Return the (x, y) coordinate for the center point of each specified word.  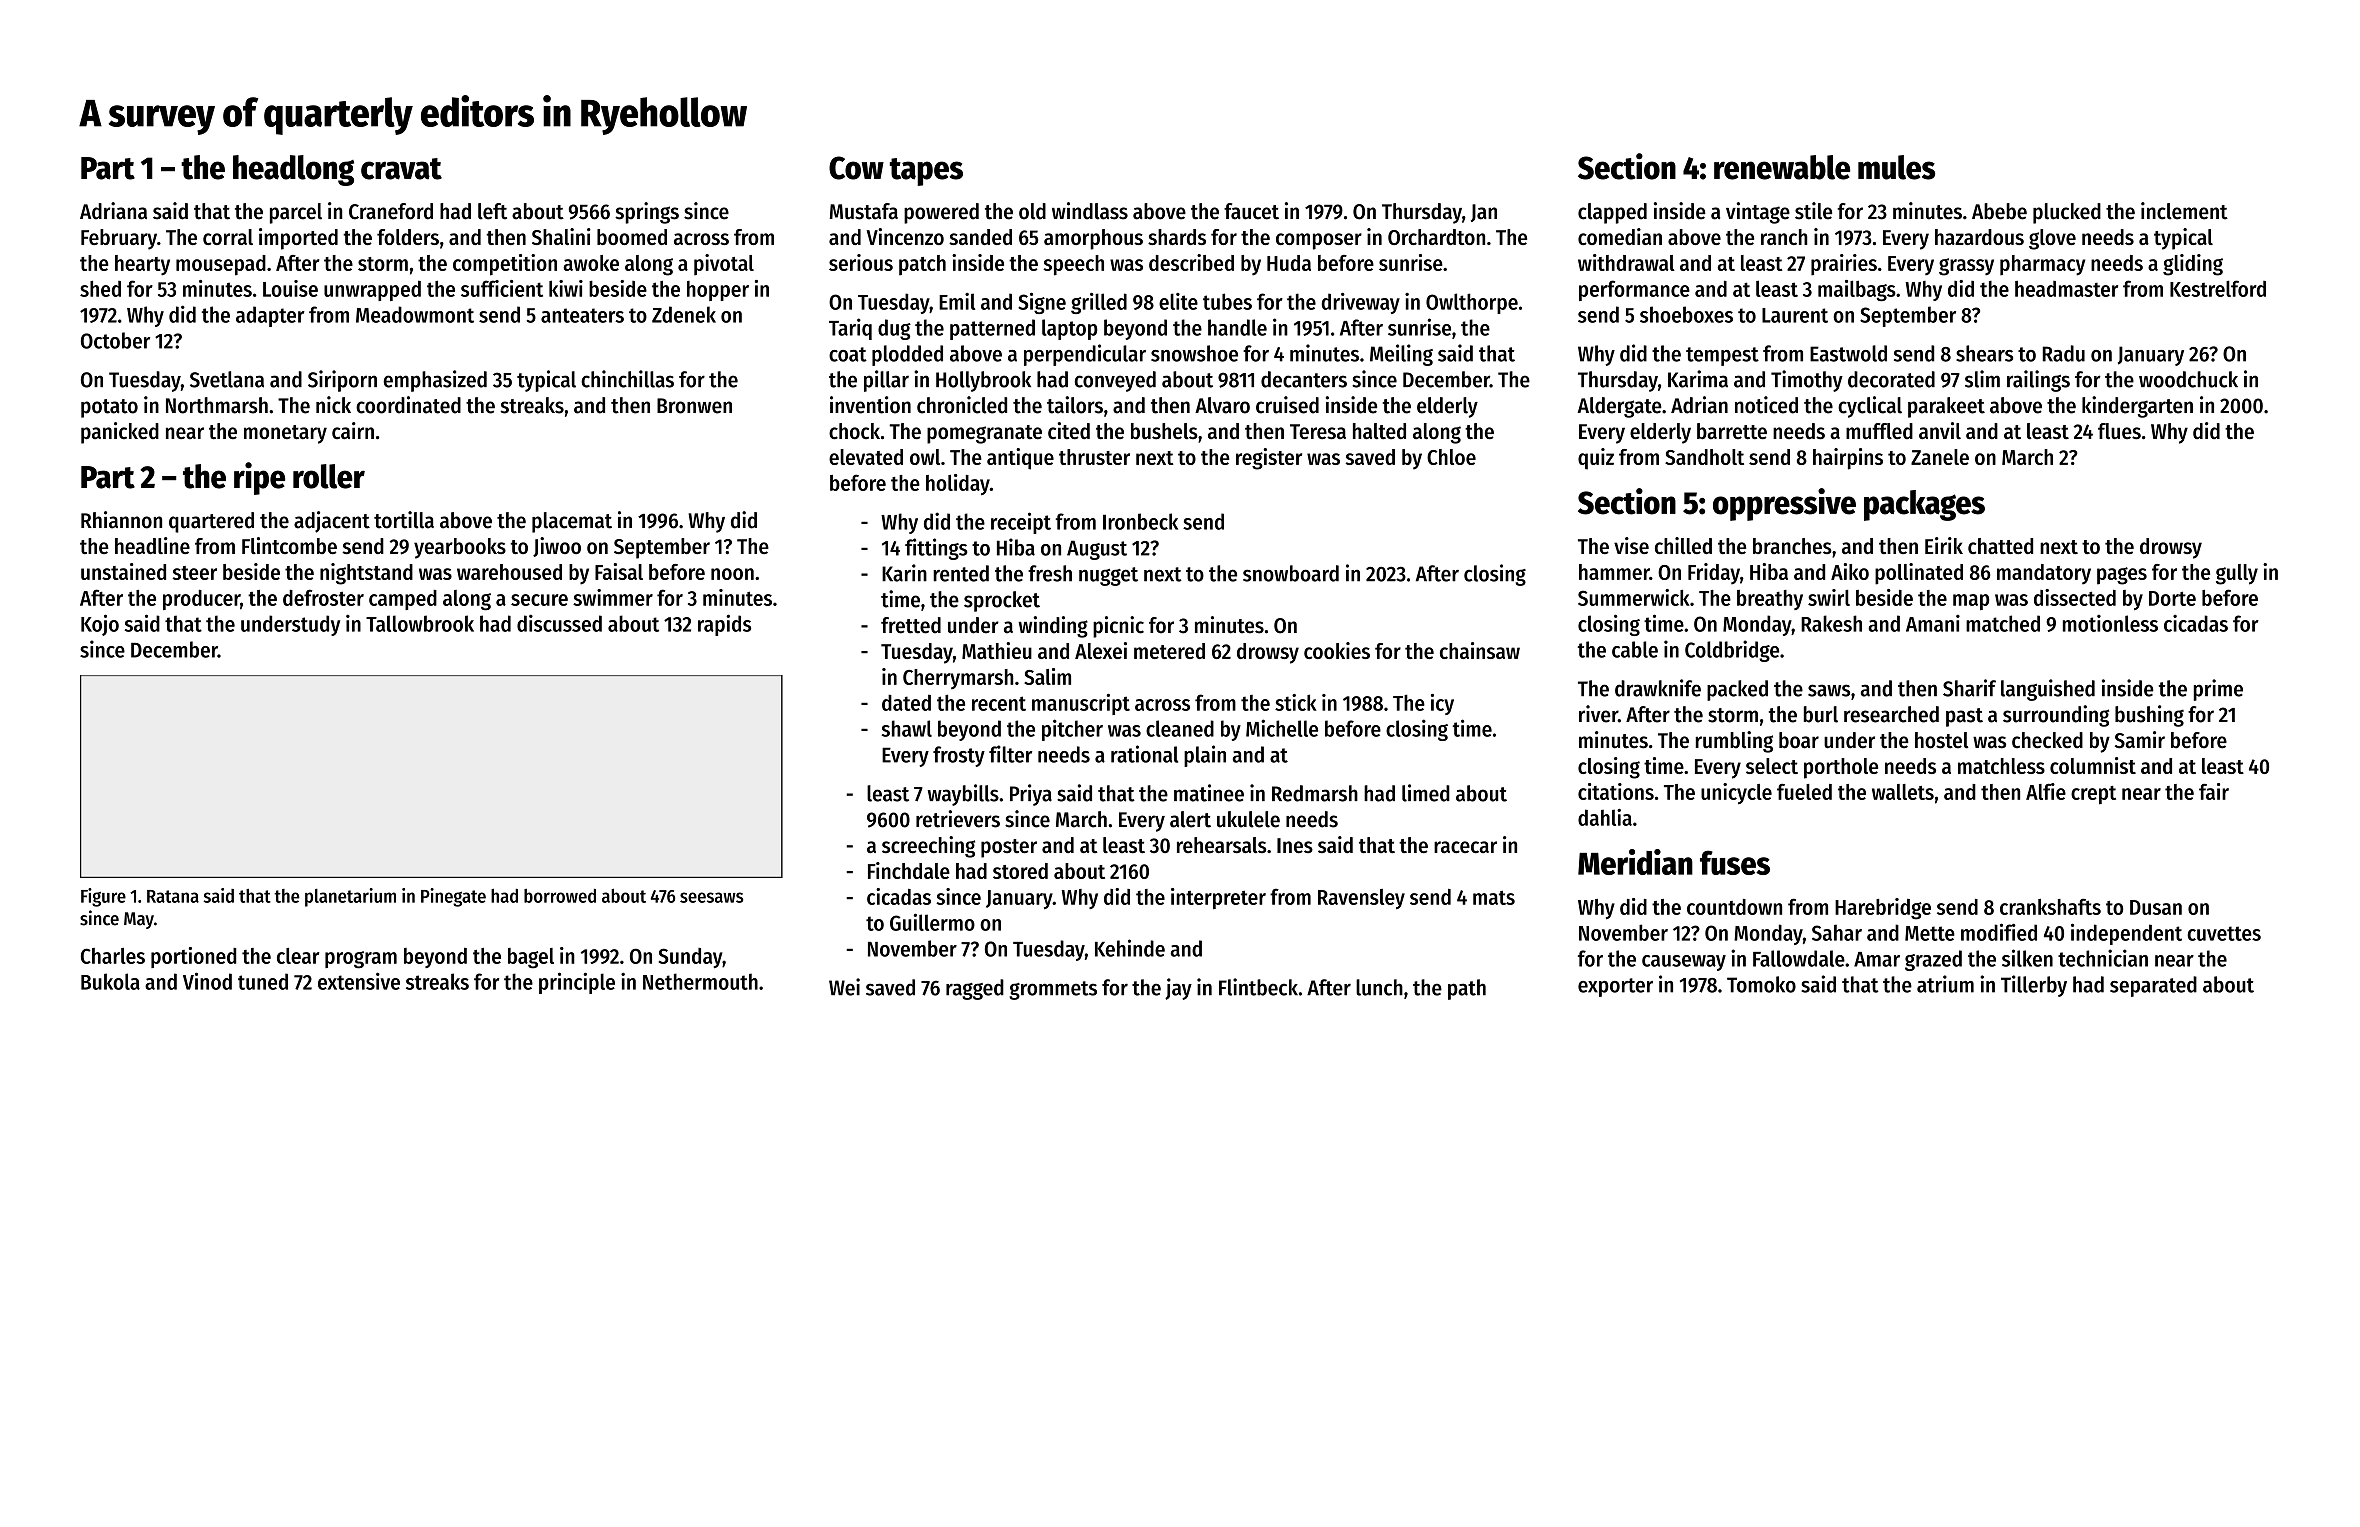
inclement (2184, 211)
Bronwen (694, 406)
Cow (856, 168)
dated (906, 702)
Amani (1933, 623)
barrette (1732, 431)
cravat (401, 169)
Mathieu (997, 650)
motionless (2110, 623)
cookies (1337, 650)
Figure (103, 897)
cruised (1287, 405)
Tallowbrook (420, 623)
